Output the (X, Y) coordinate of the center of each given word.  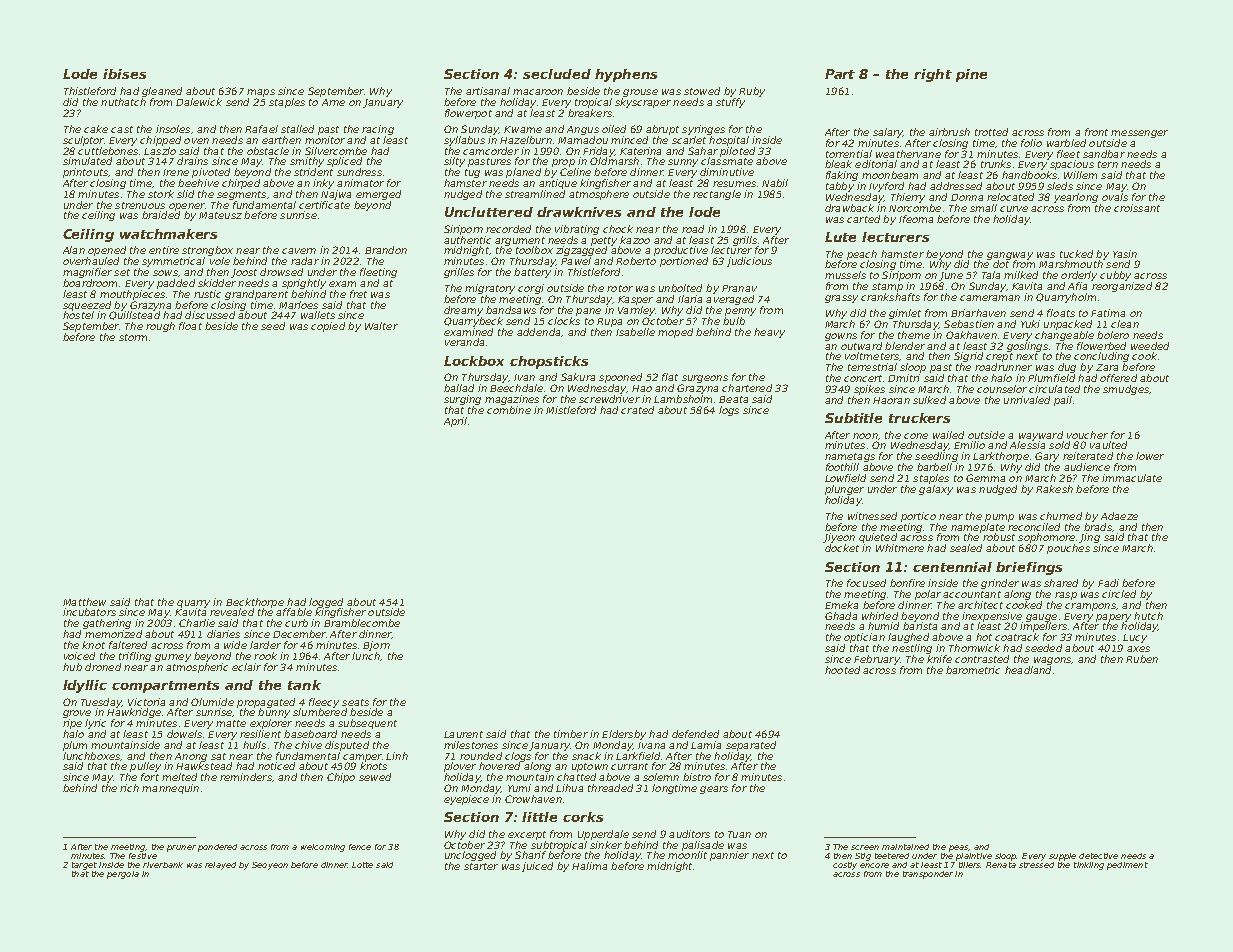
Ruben (1142, 659)
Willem (1080, 175)
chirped (241, 184)
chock (618, 229)
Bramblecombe (362, 623)
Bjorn (376, 646)
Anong (191, 757)
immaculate (1132, 478)
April (455, 422)
